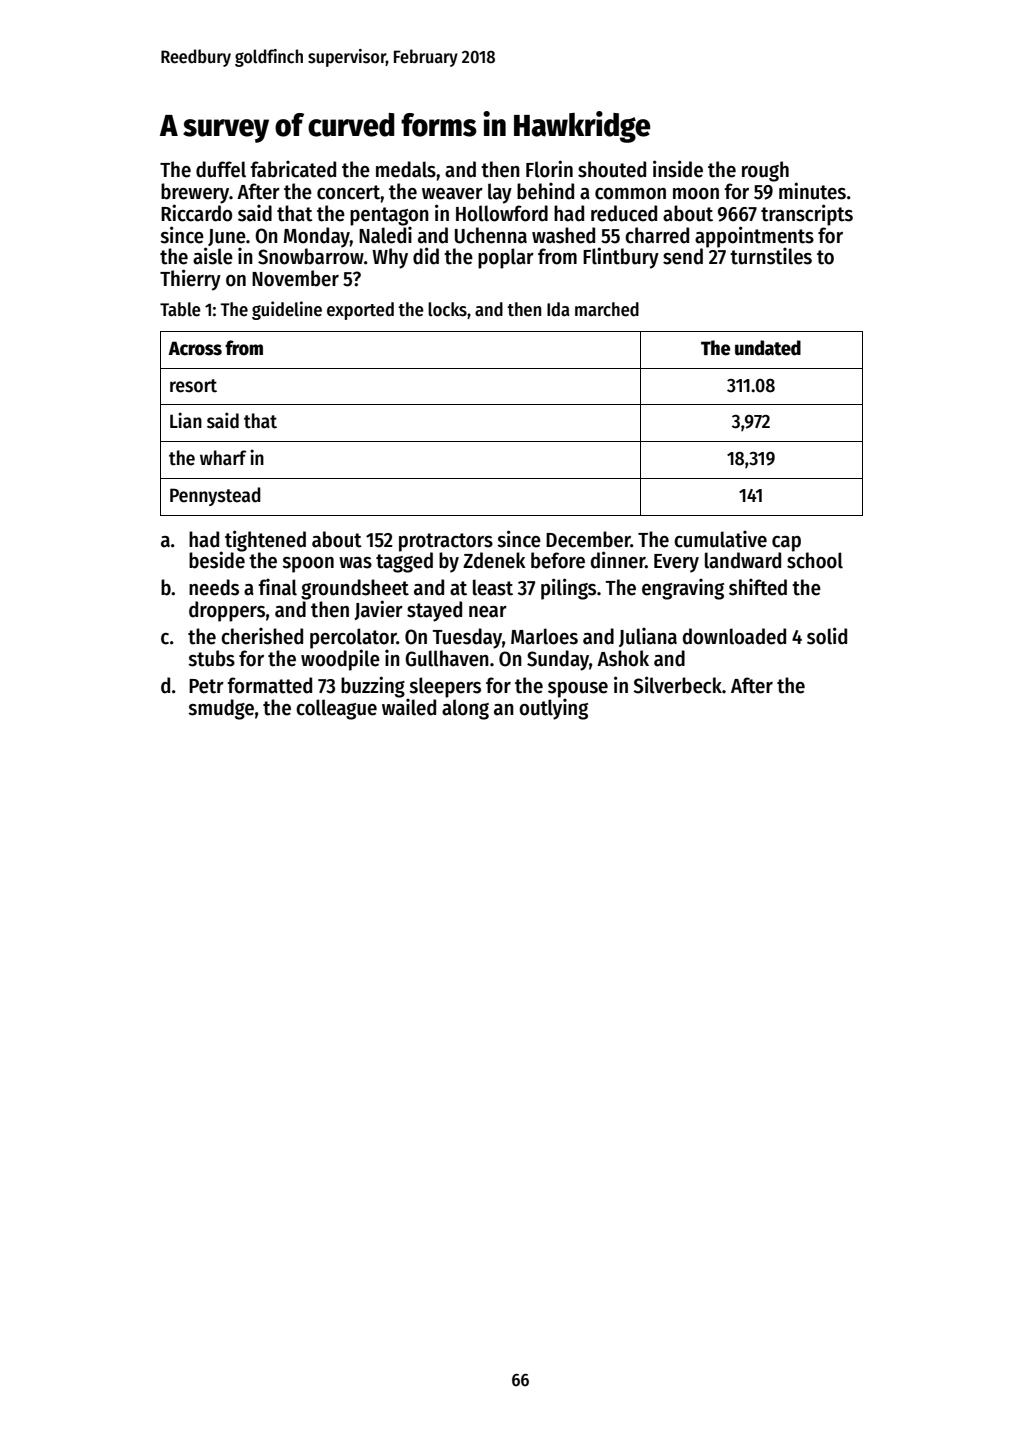  What do you see at coordinates (771, 256) in the screenshot?
I see `turnstiles` at bounding box center [771, 256].
